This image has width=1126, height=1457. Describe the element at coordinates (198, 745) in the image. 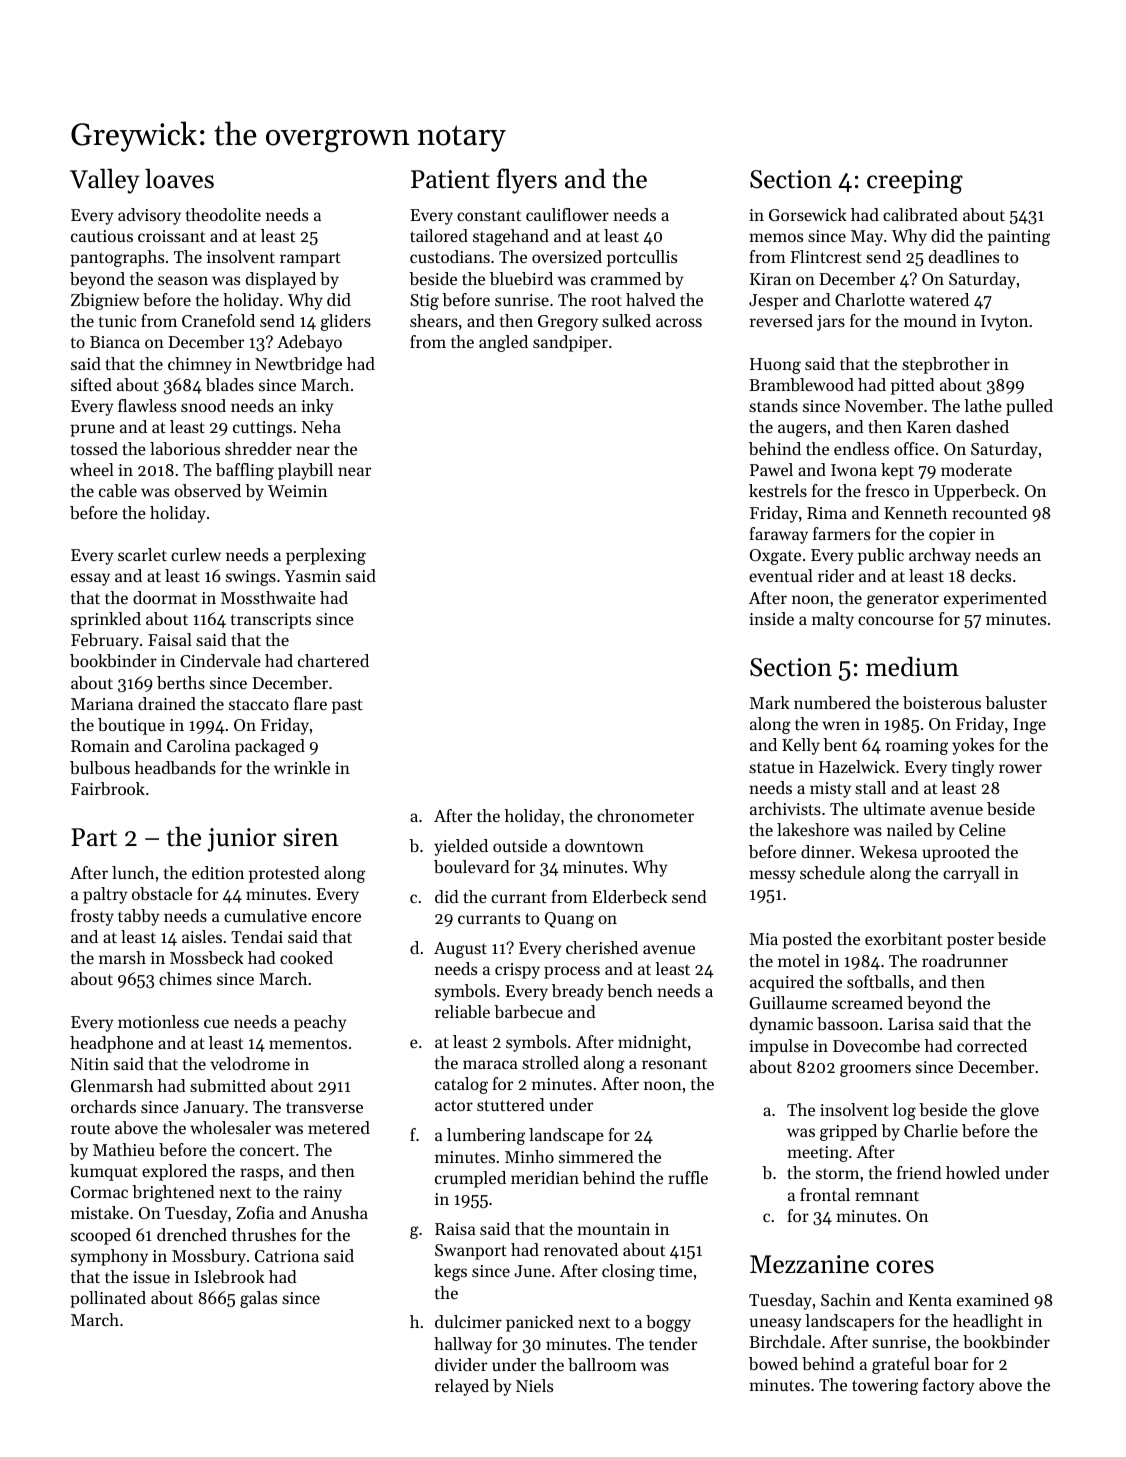

I see `Carolina` at that location.
